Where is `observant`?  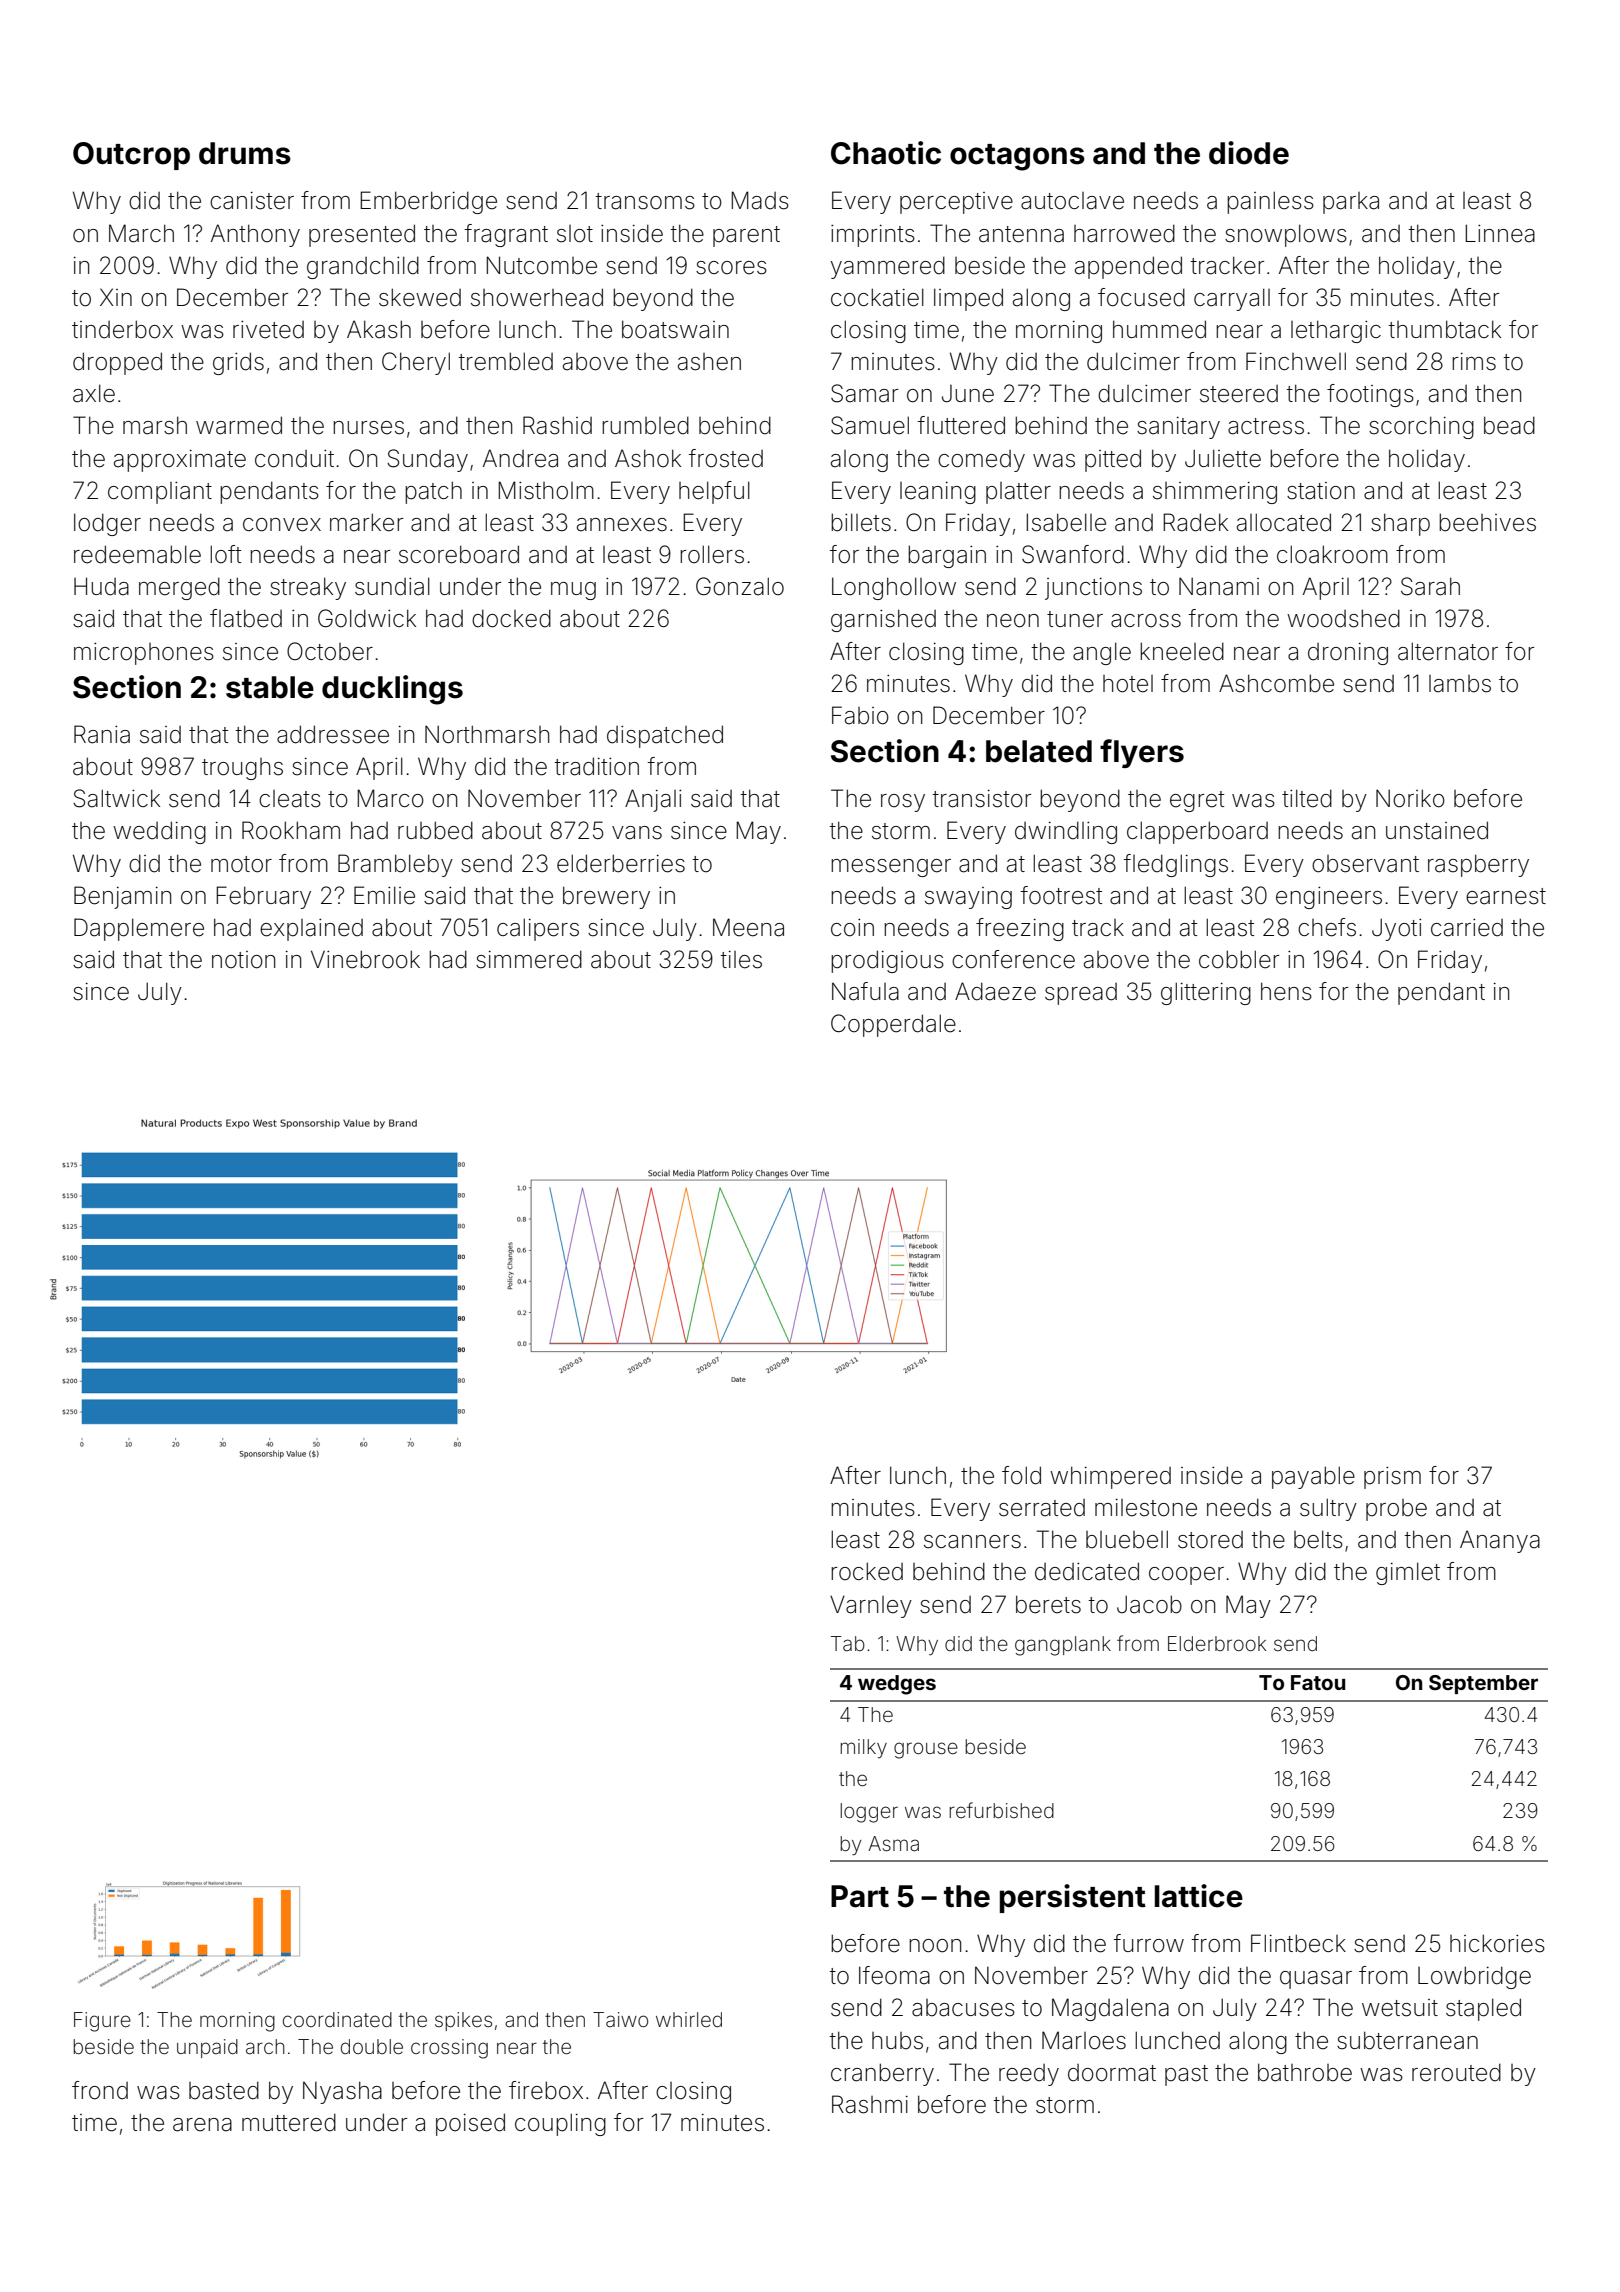 observant is located at coordinates (1365, 864).
